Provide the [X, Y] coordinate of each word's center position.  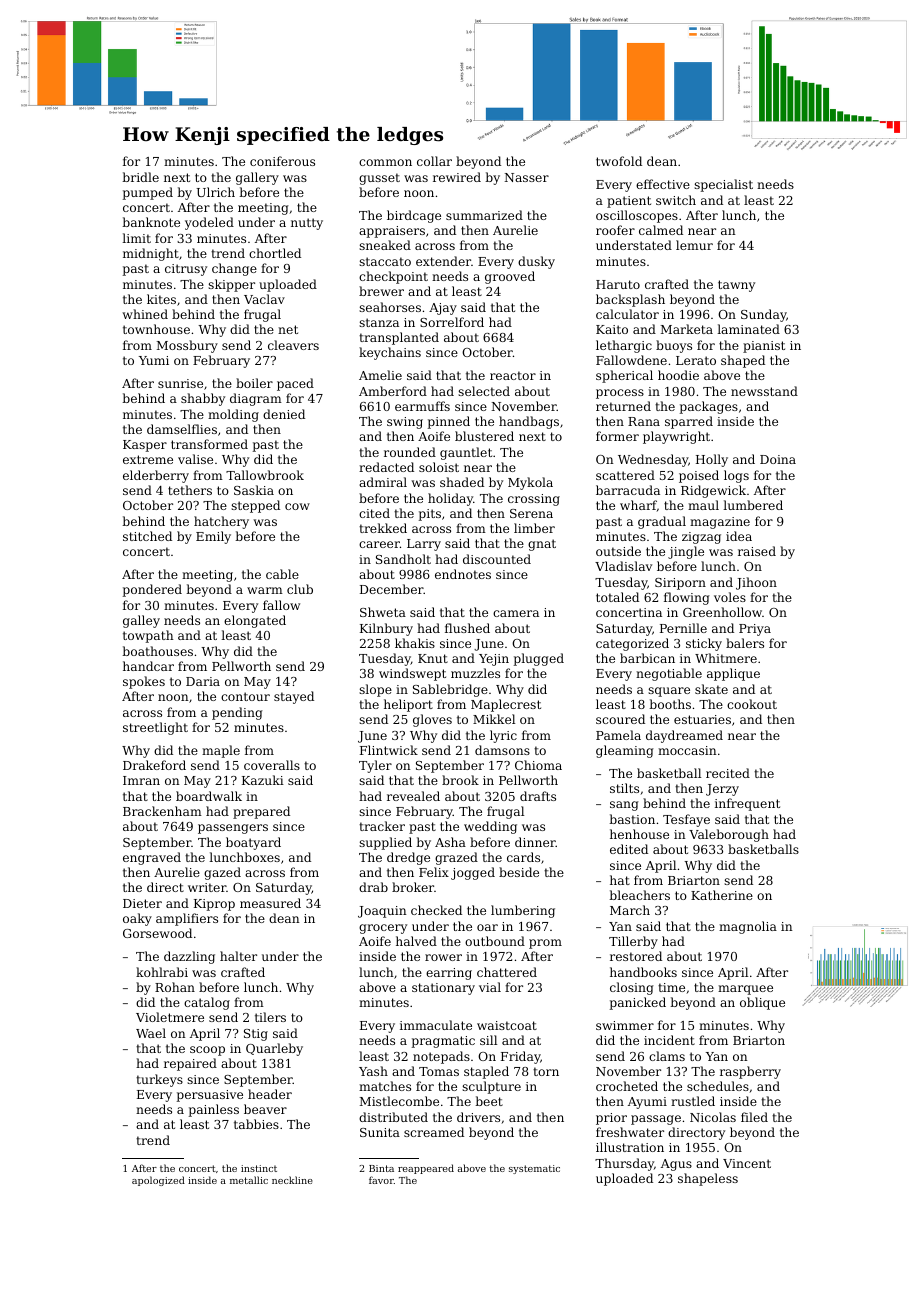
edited [629, 849]
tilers [270, 1017]
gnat [542, 545]
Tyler [375, 766]
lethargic [624, 346]
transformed [209, 444]
